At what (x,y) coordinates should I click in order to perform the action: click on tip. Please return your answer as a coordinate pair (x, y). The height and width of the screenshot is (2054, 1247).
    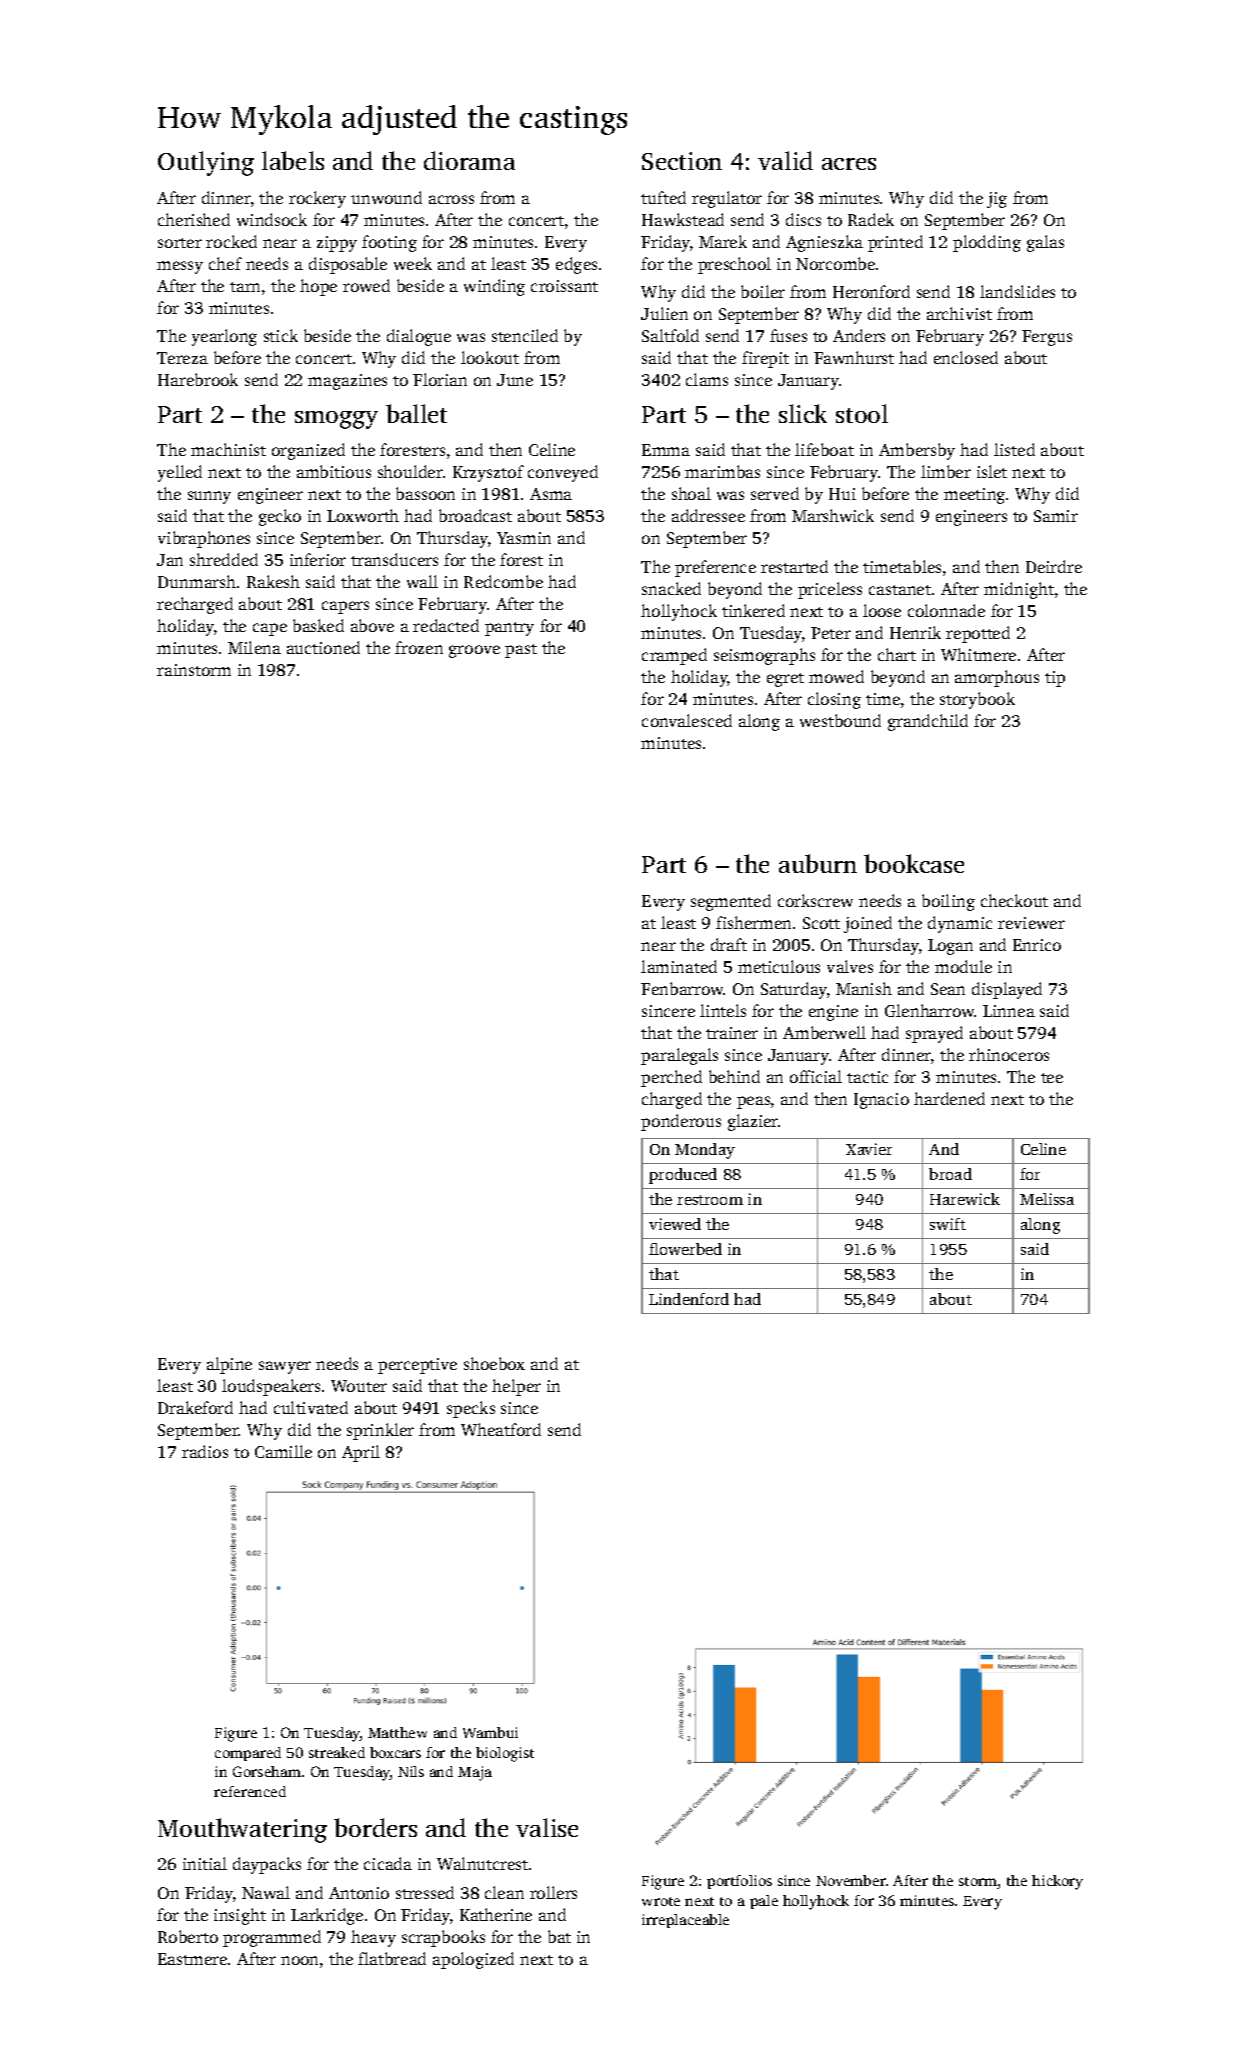
    Looking at the image, I should click on (1055, 679).
